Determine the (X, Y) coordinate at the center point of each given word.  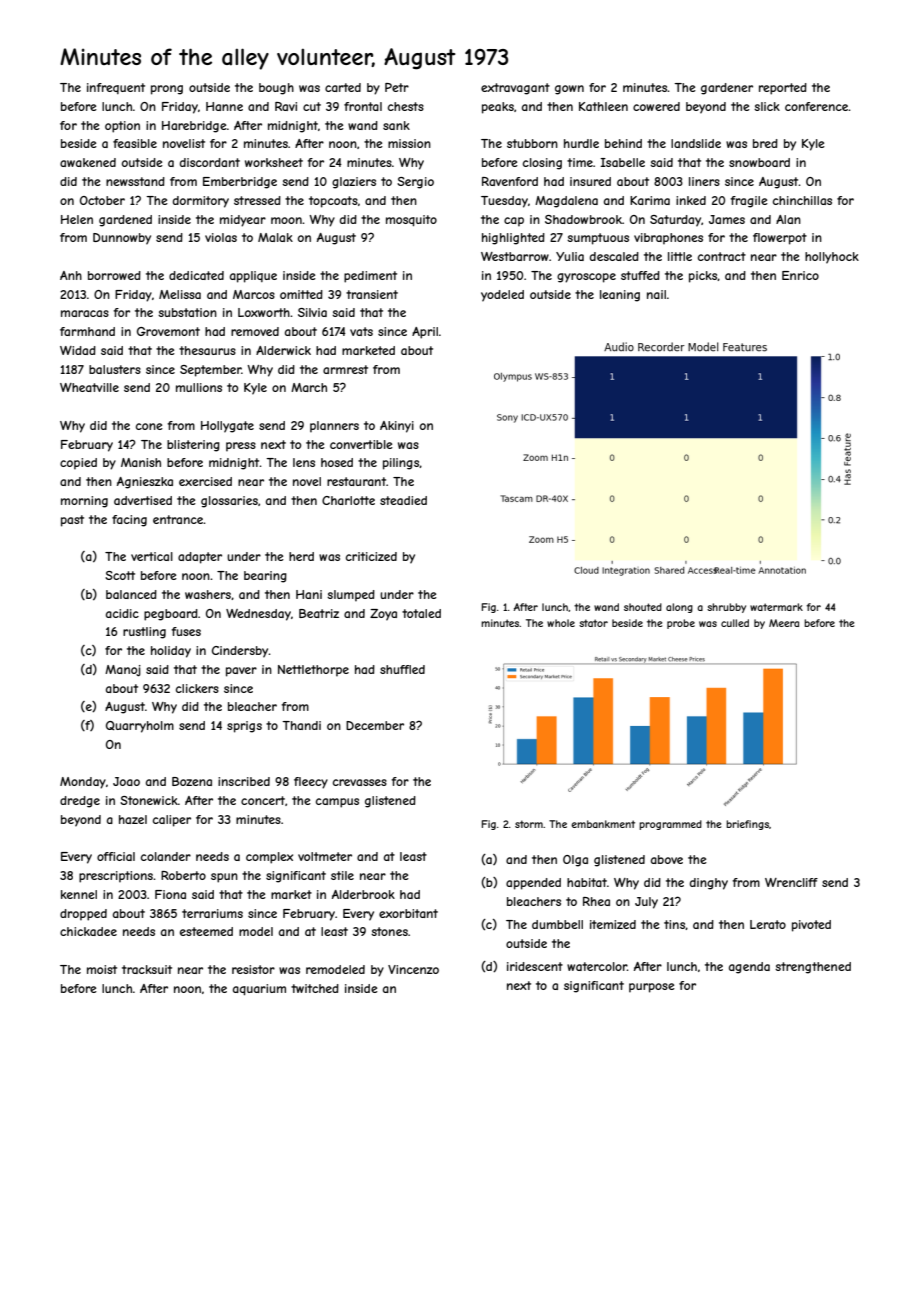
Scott (120, 575)
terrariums (212, 913)
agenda (749, 968)
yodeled (502, 296)
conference (816, 106)
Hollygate (227, 427)
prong (167, 90)
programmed (670, 825)
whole (561, 623)
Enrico (800, 275)
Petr (397, 87)
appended (533, 884)
